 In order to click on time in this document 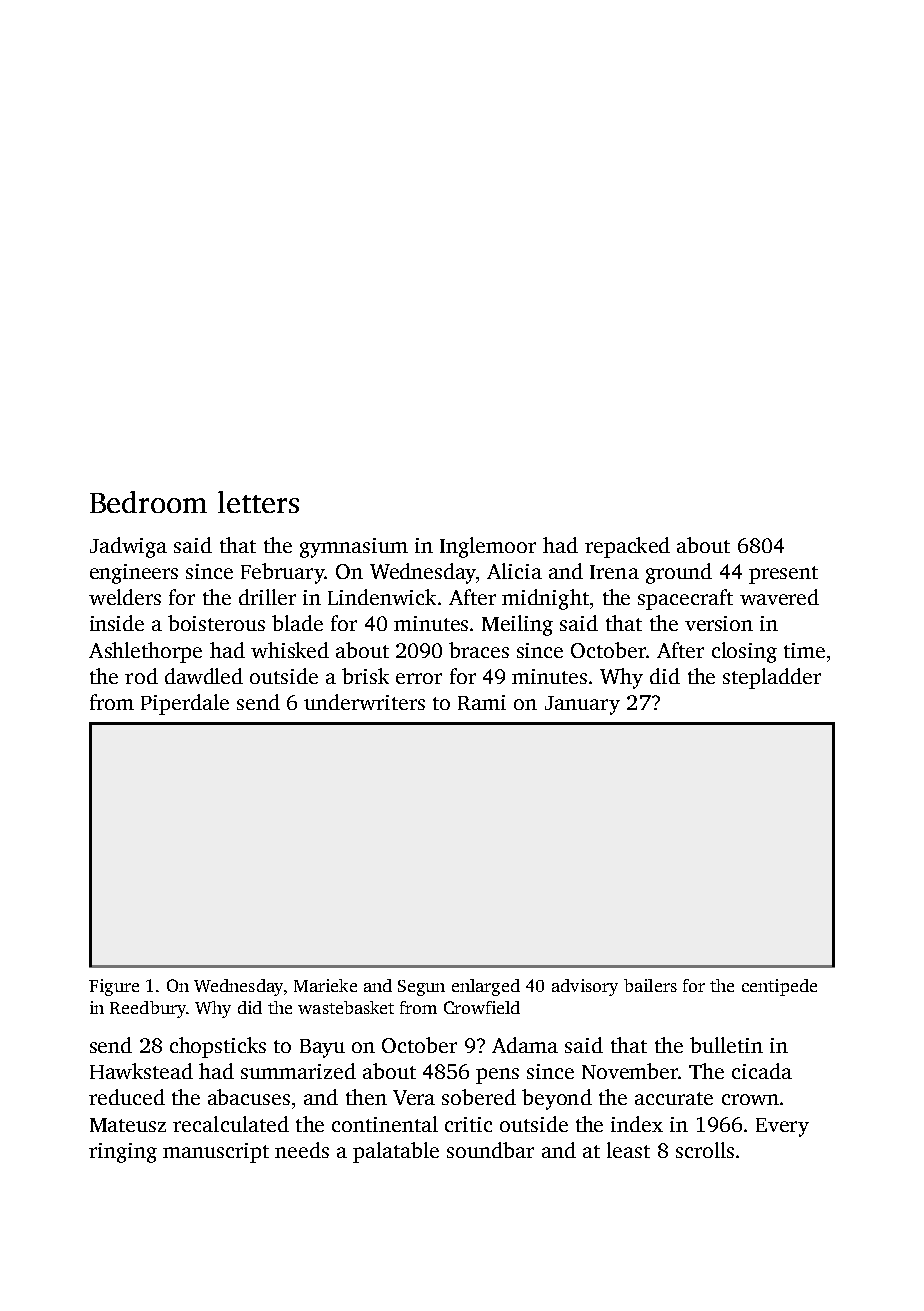, I will do `click(804, 650)`.
